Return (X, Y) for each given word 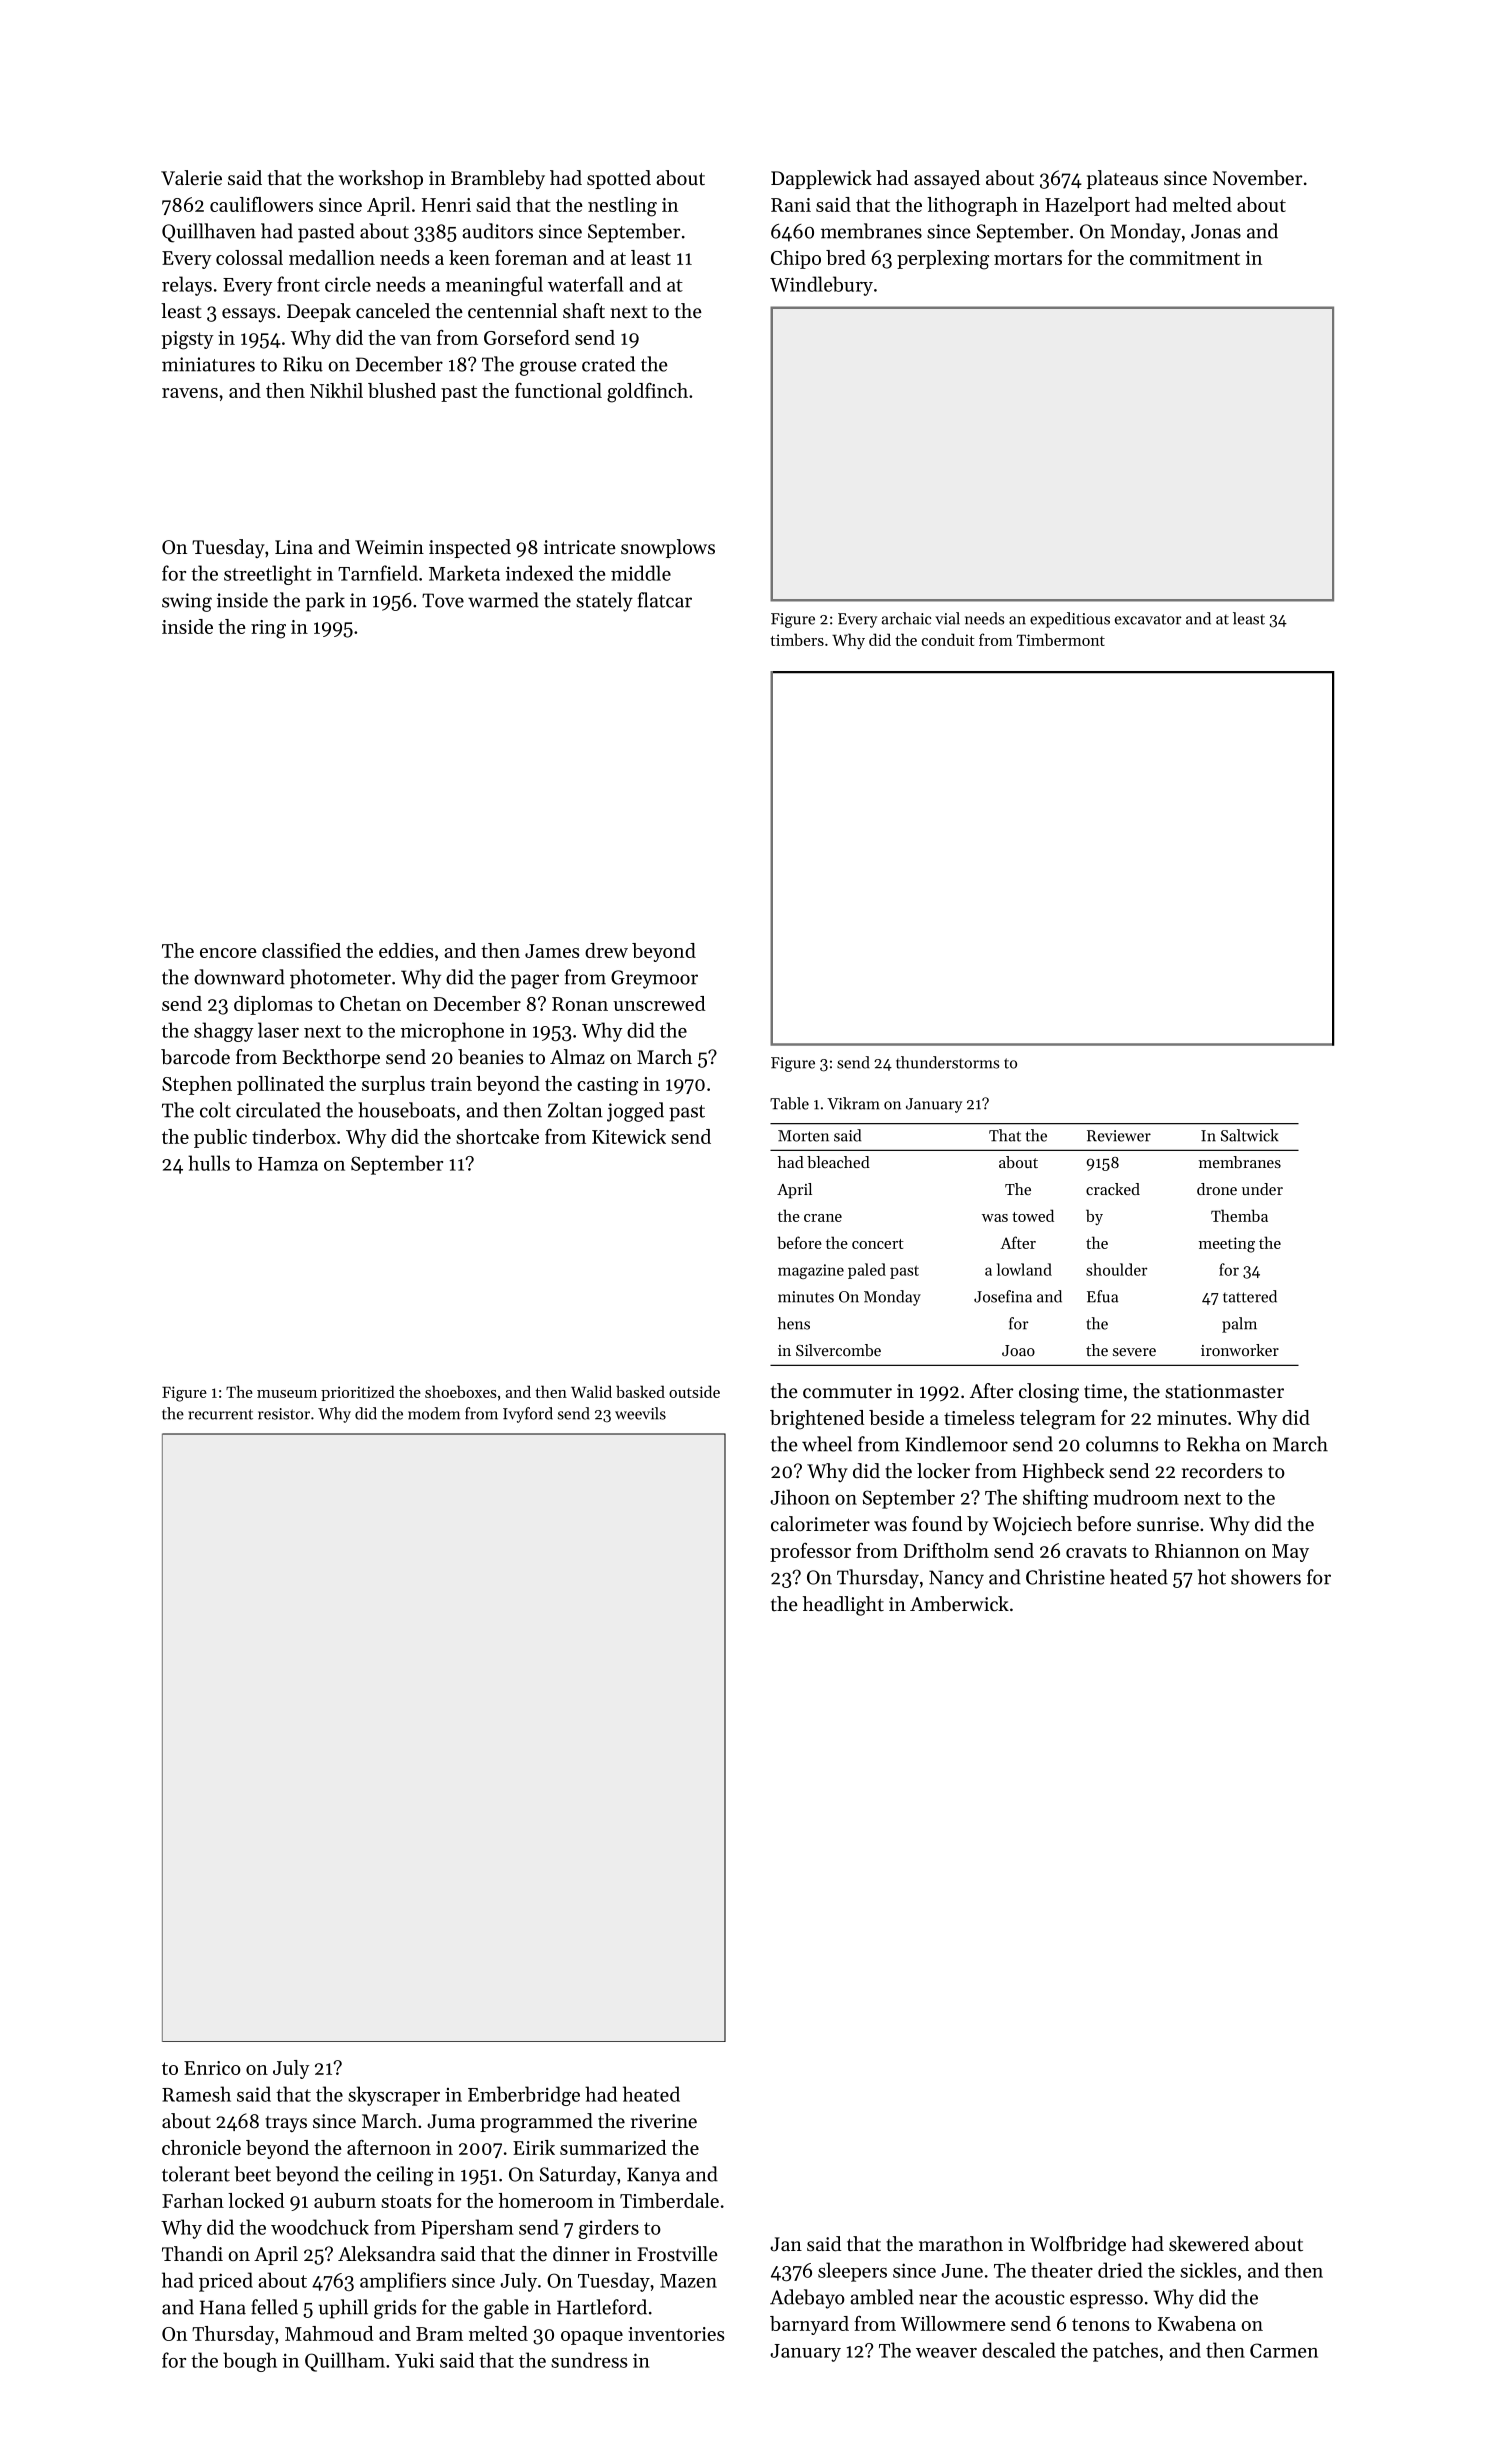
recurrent (220, 1414)
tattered (1250, 1296)
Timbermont (1061, 639)
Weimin (389, 547)
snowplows (668, 548)
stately (604, 602)
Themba (1239, 1215)
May (1290, 1553)
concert (878, 1244)
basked (640, 1391)
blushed (402, 390)
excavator (1148, 619)
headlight (843, 1606)
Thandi (192, 2254)
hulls (209, 1163)
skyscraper (394, 2096)
